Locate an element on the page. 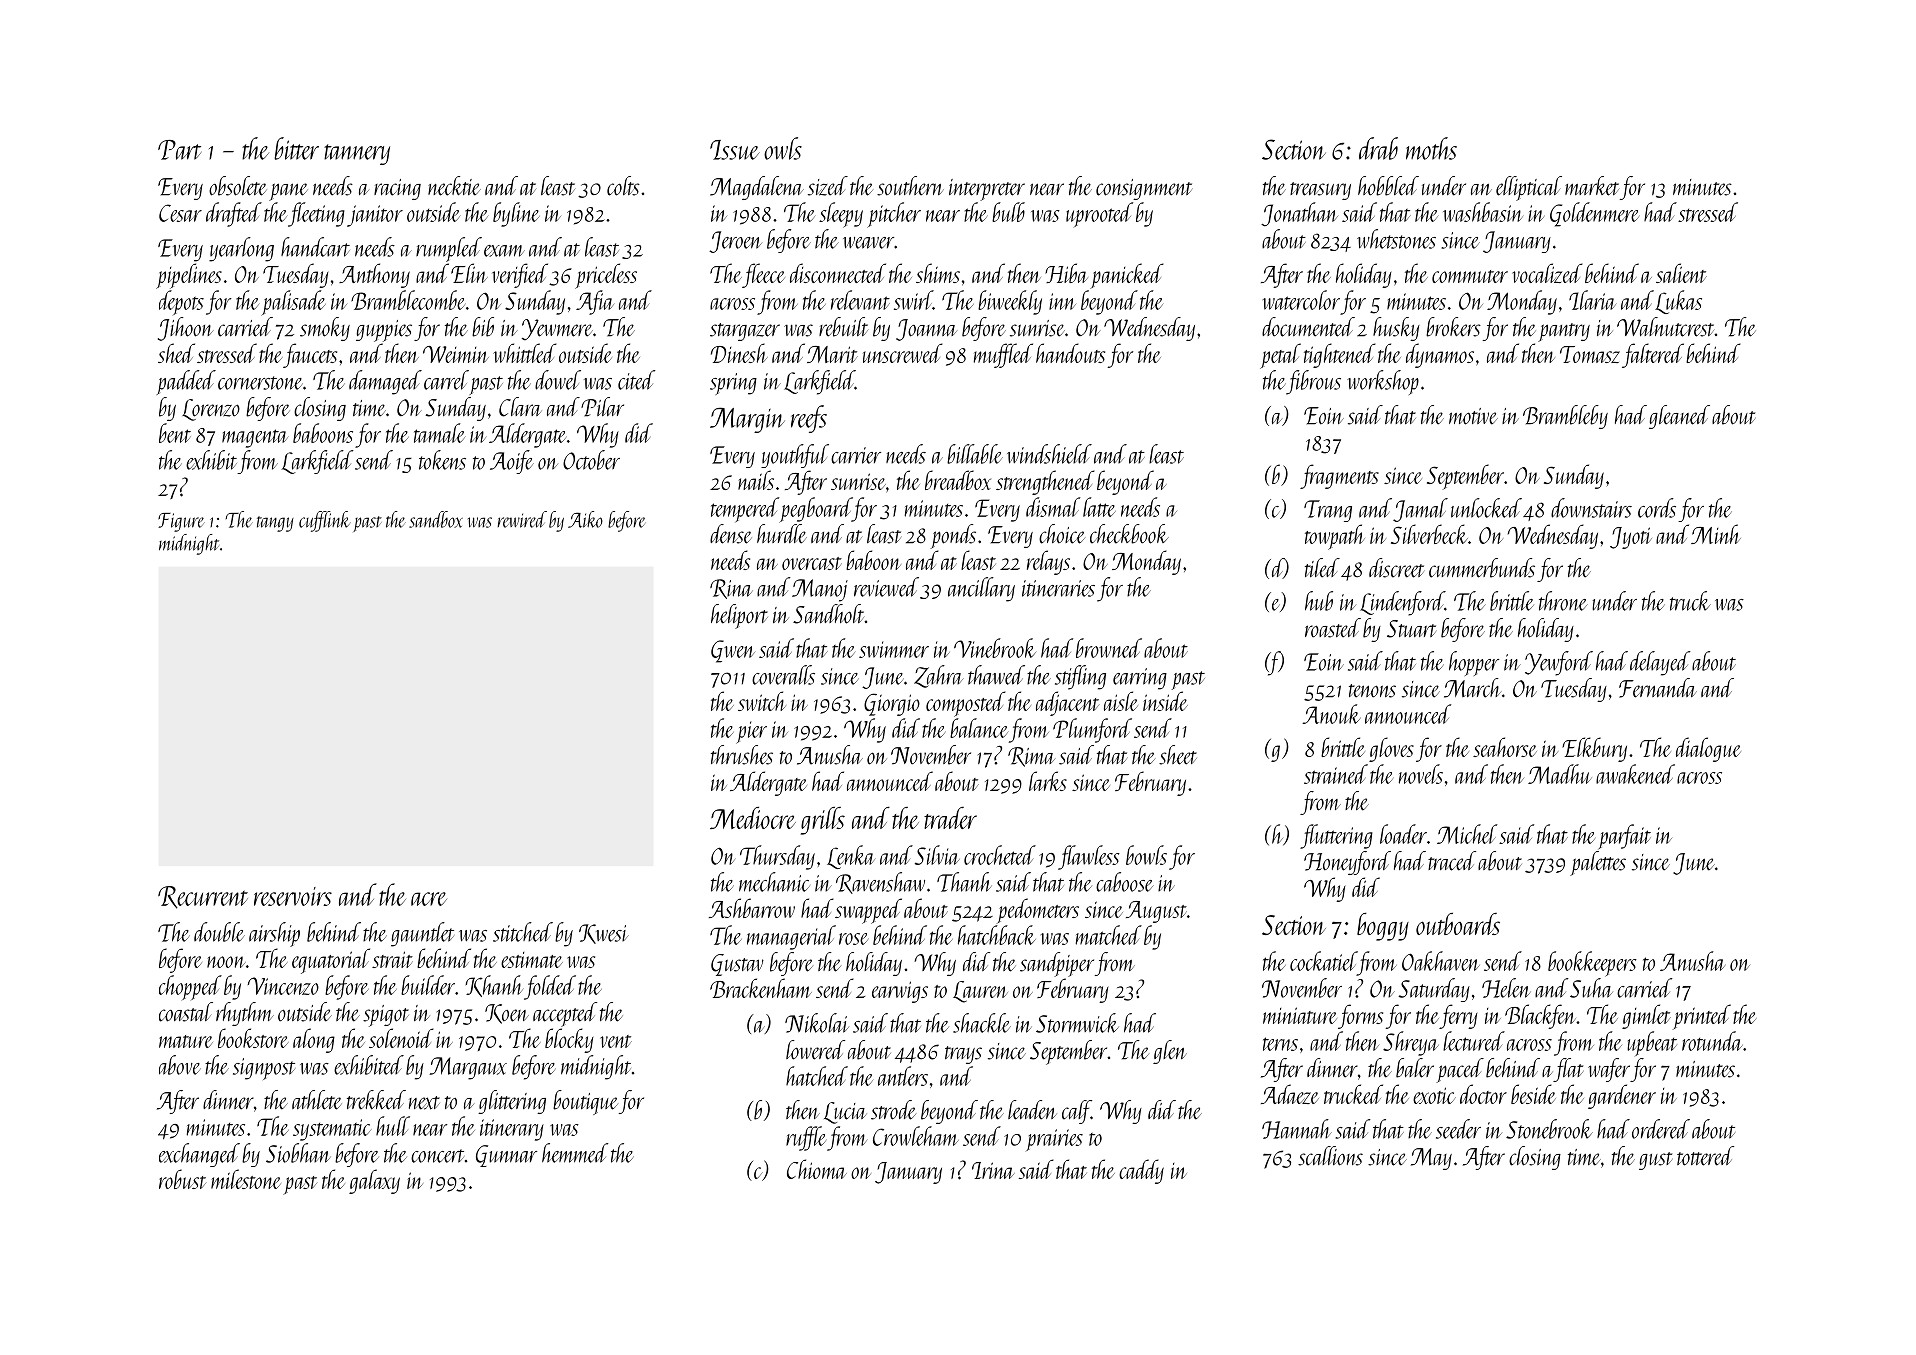 The width and height of the document is (1916, 1355). galaxy is located at coordinates (374, 1181).
